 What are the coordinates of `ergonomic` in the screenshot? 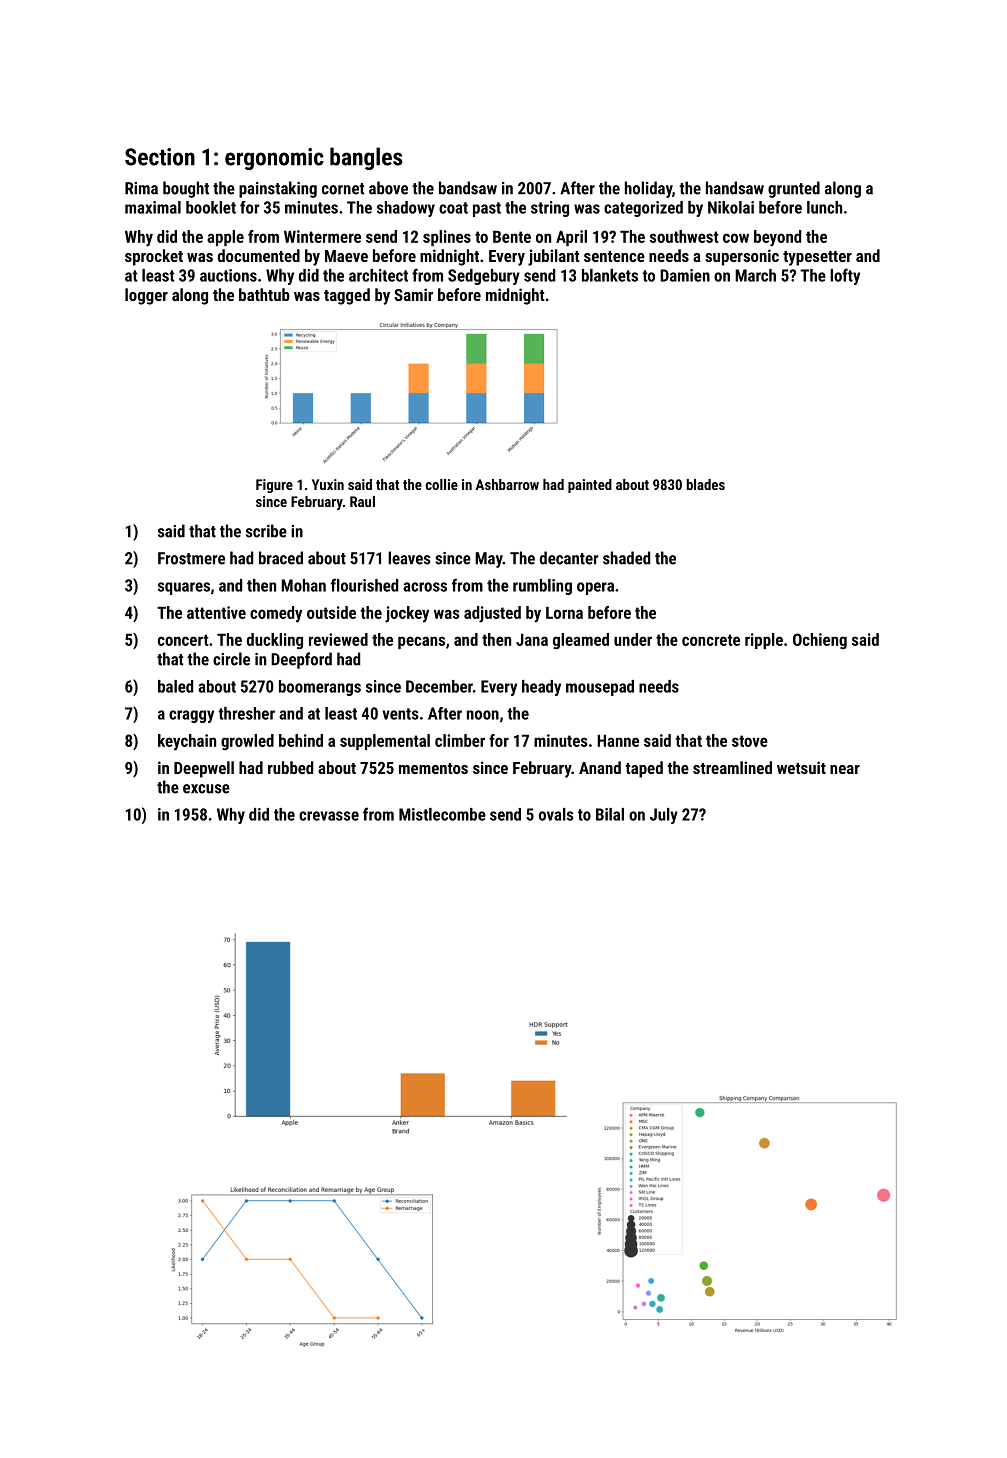 It's located at (274, 159).
